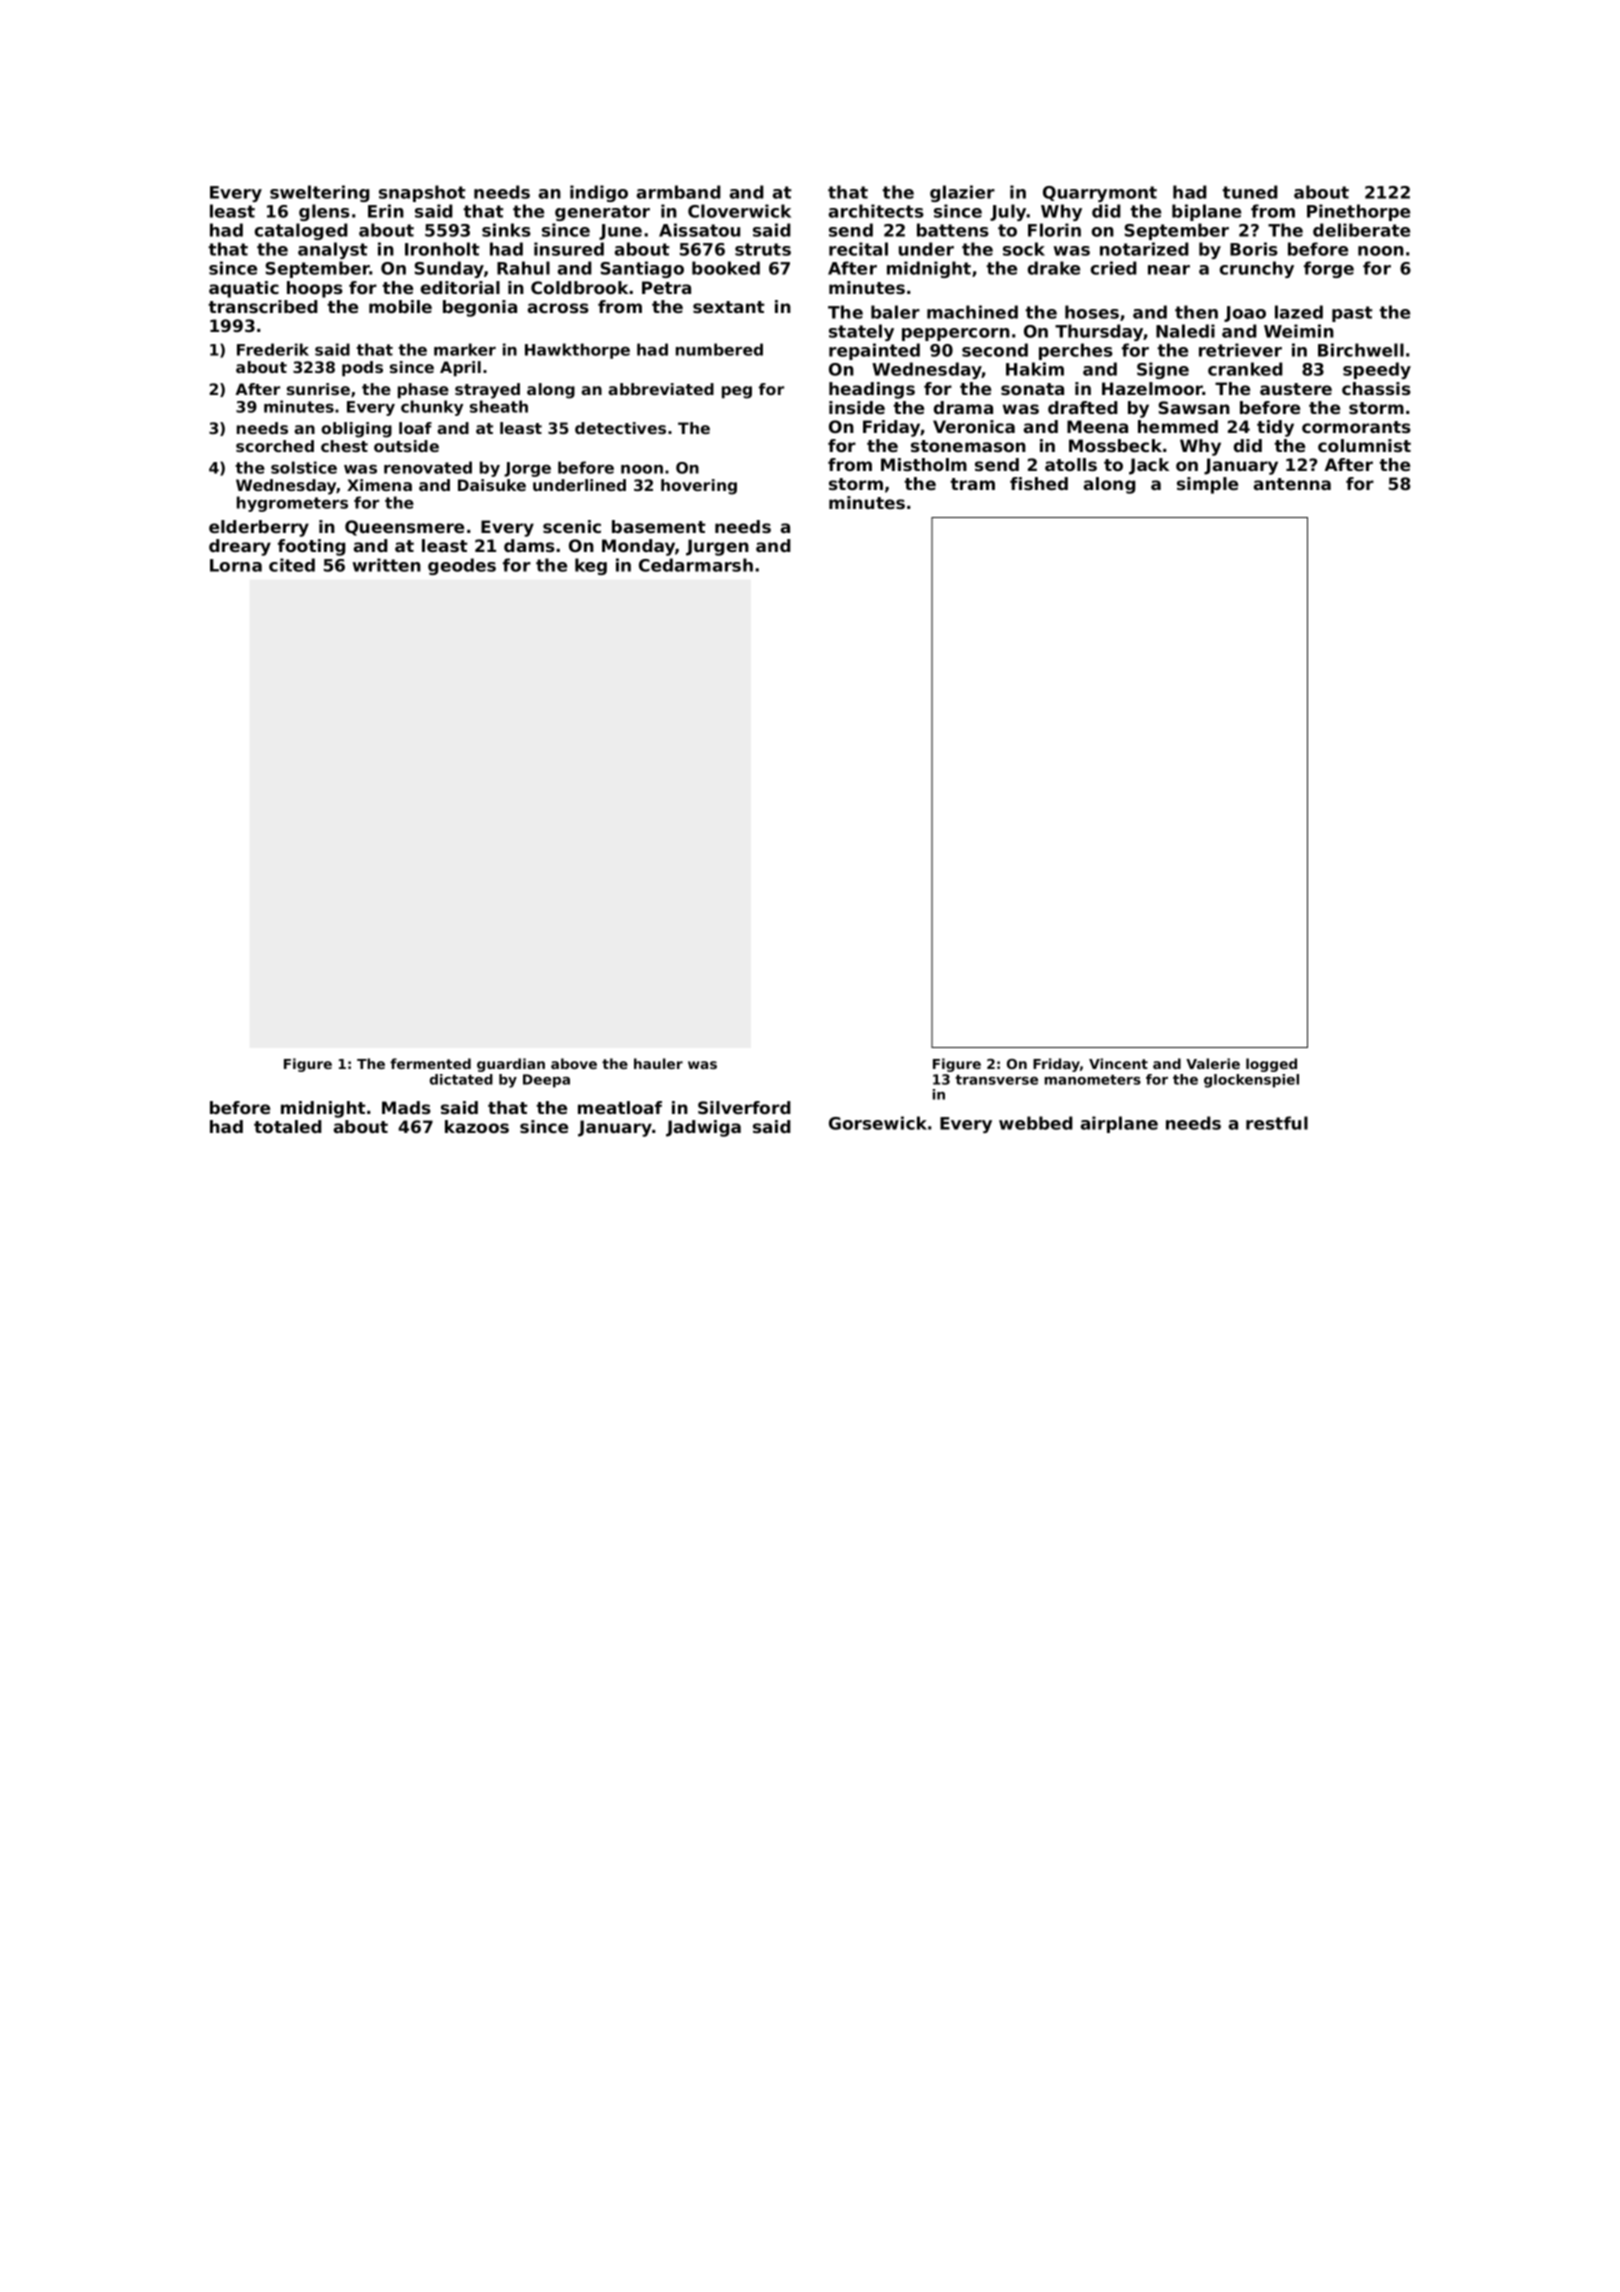  I want to click on Valerie, so click(1213, 1063).
